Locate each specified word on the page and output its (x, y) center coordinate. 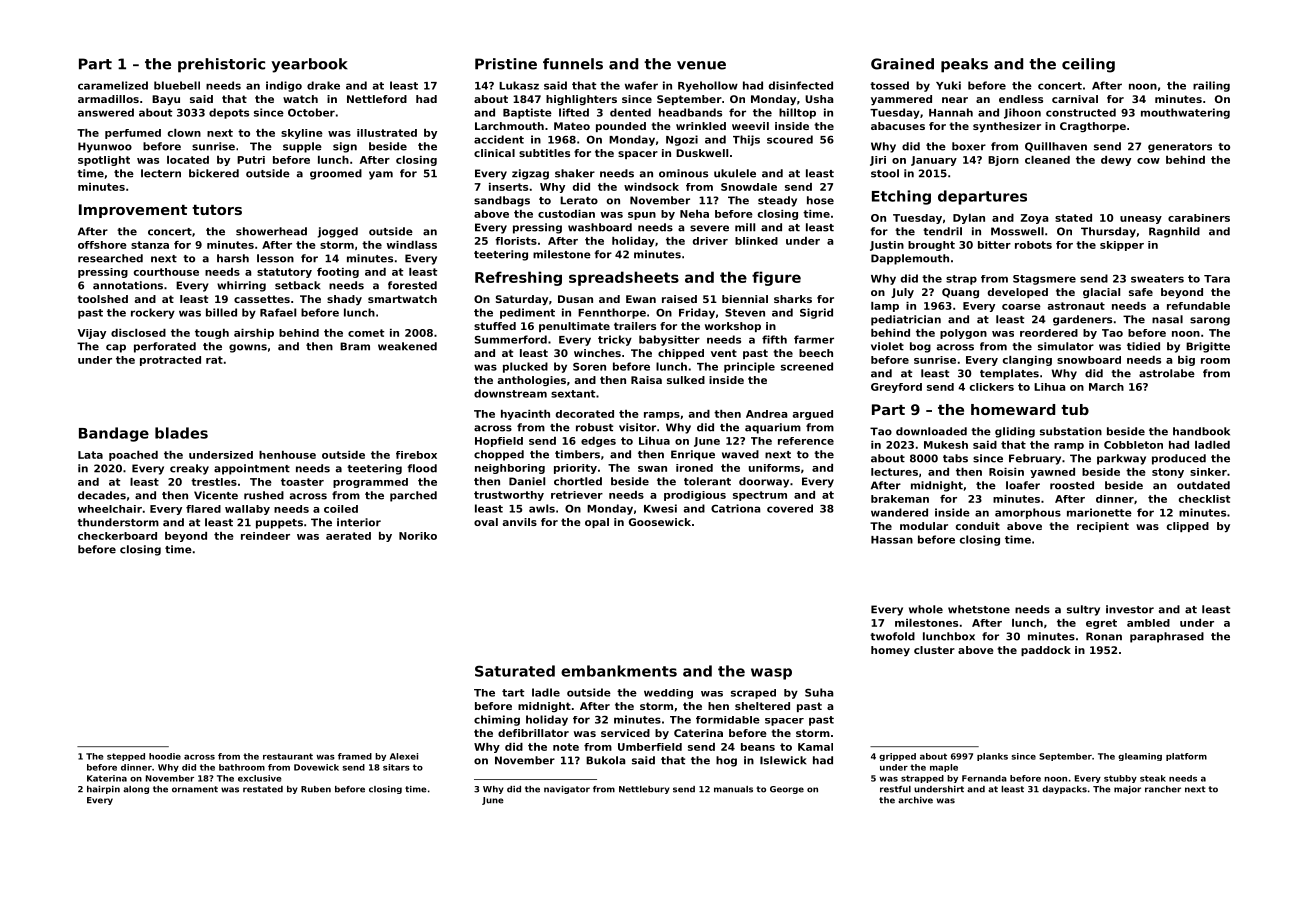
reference (806, 441)
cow (1148, 161)
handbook (1201, 431)
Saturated (515, 671)
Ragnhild (1174, 232)
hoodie (165, 756)
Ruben (316, 789)
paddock (1046, 651)
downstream (510, 393)
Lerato (579, 200)
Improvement (133, 211)
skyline (302, 134)
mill (745, 227)
